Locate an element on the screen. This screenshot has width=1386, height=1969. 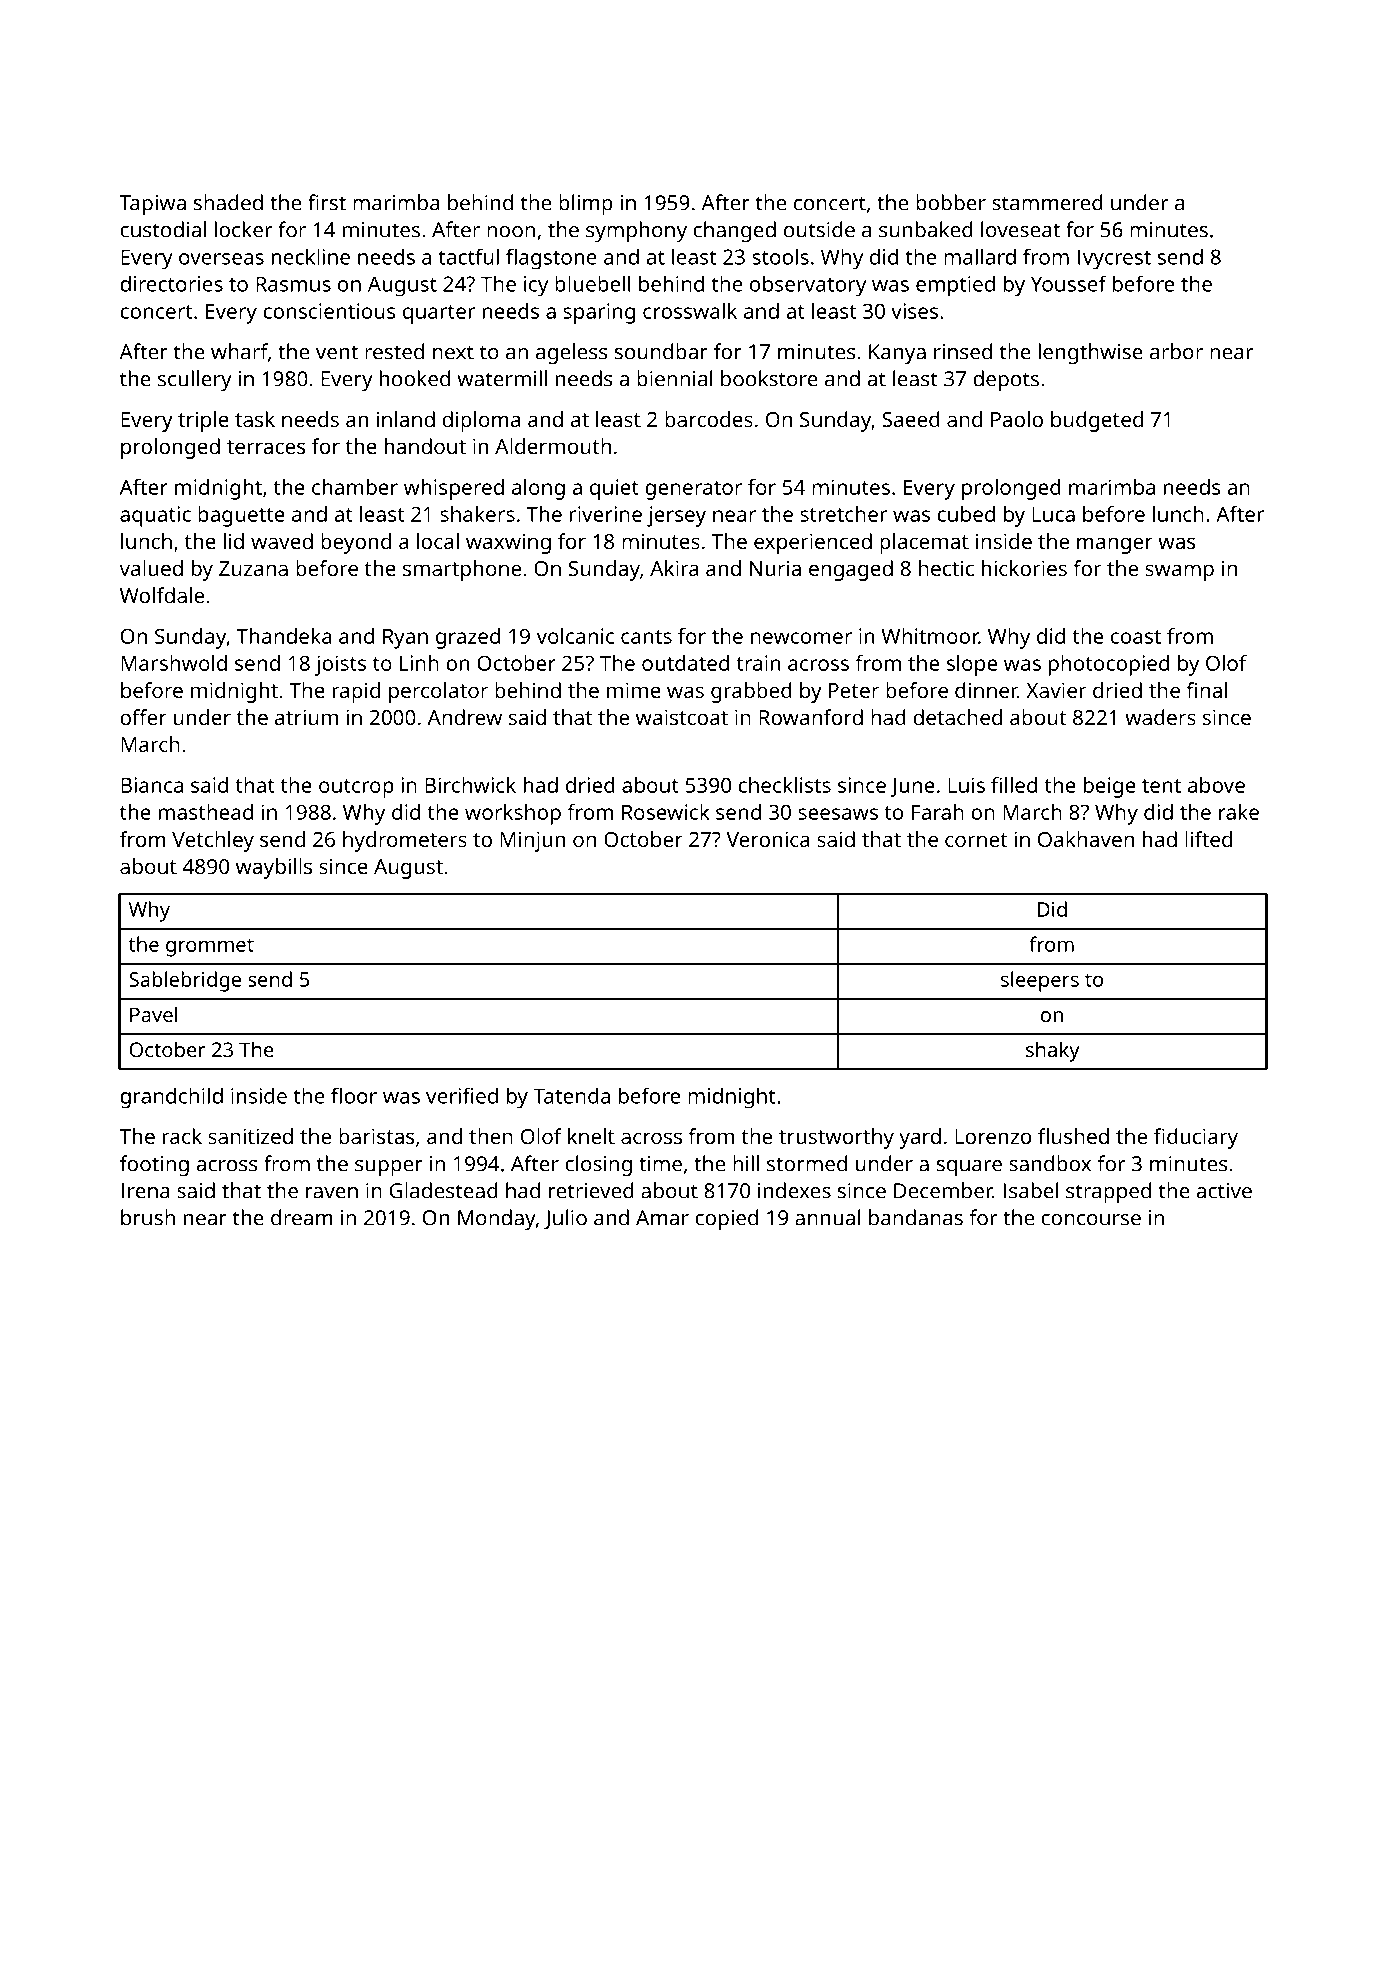
Amar is located at coordinates (662, 1218).
